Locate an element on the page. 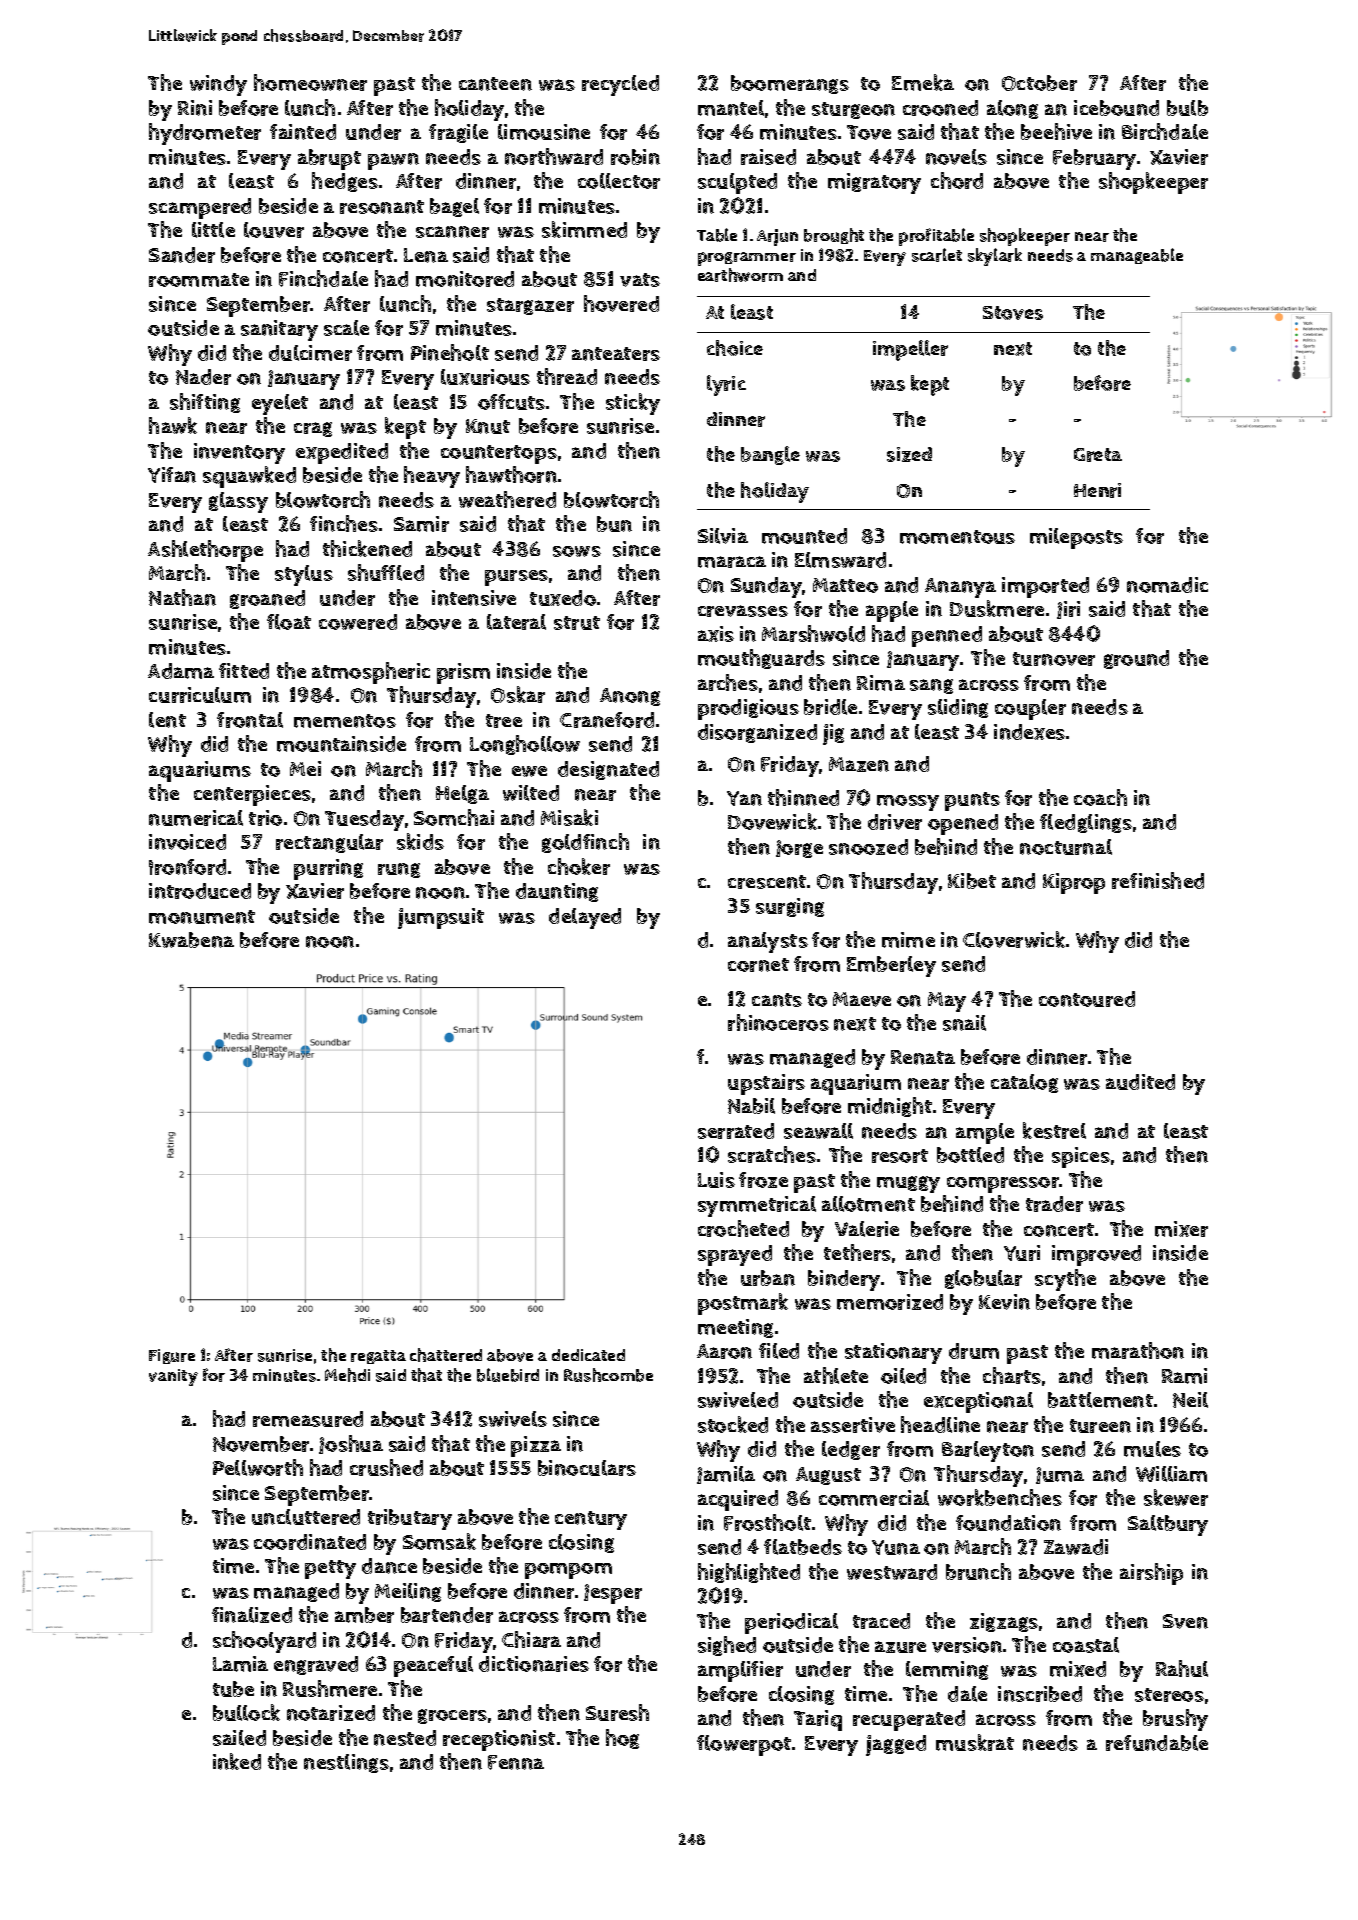 The image size is (1358, 1920). mantel is located at coordinates (731, 108).
